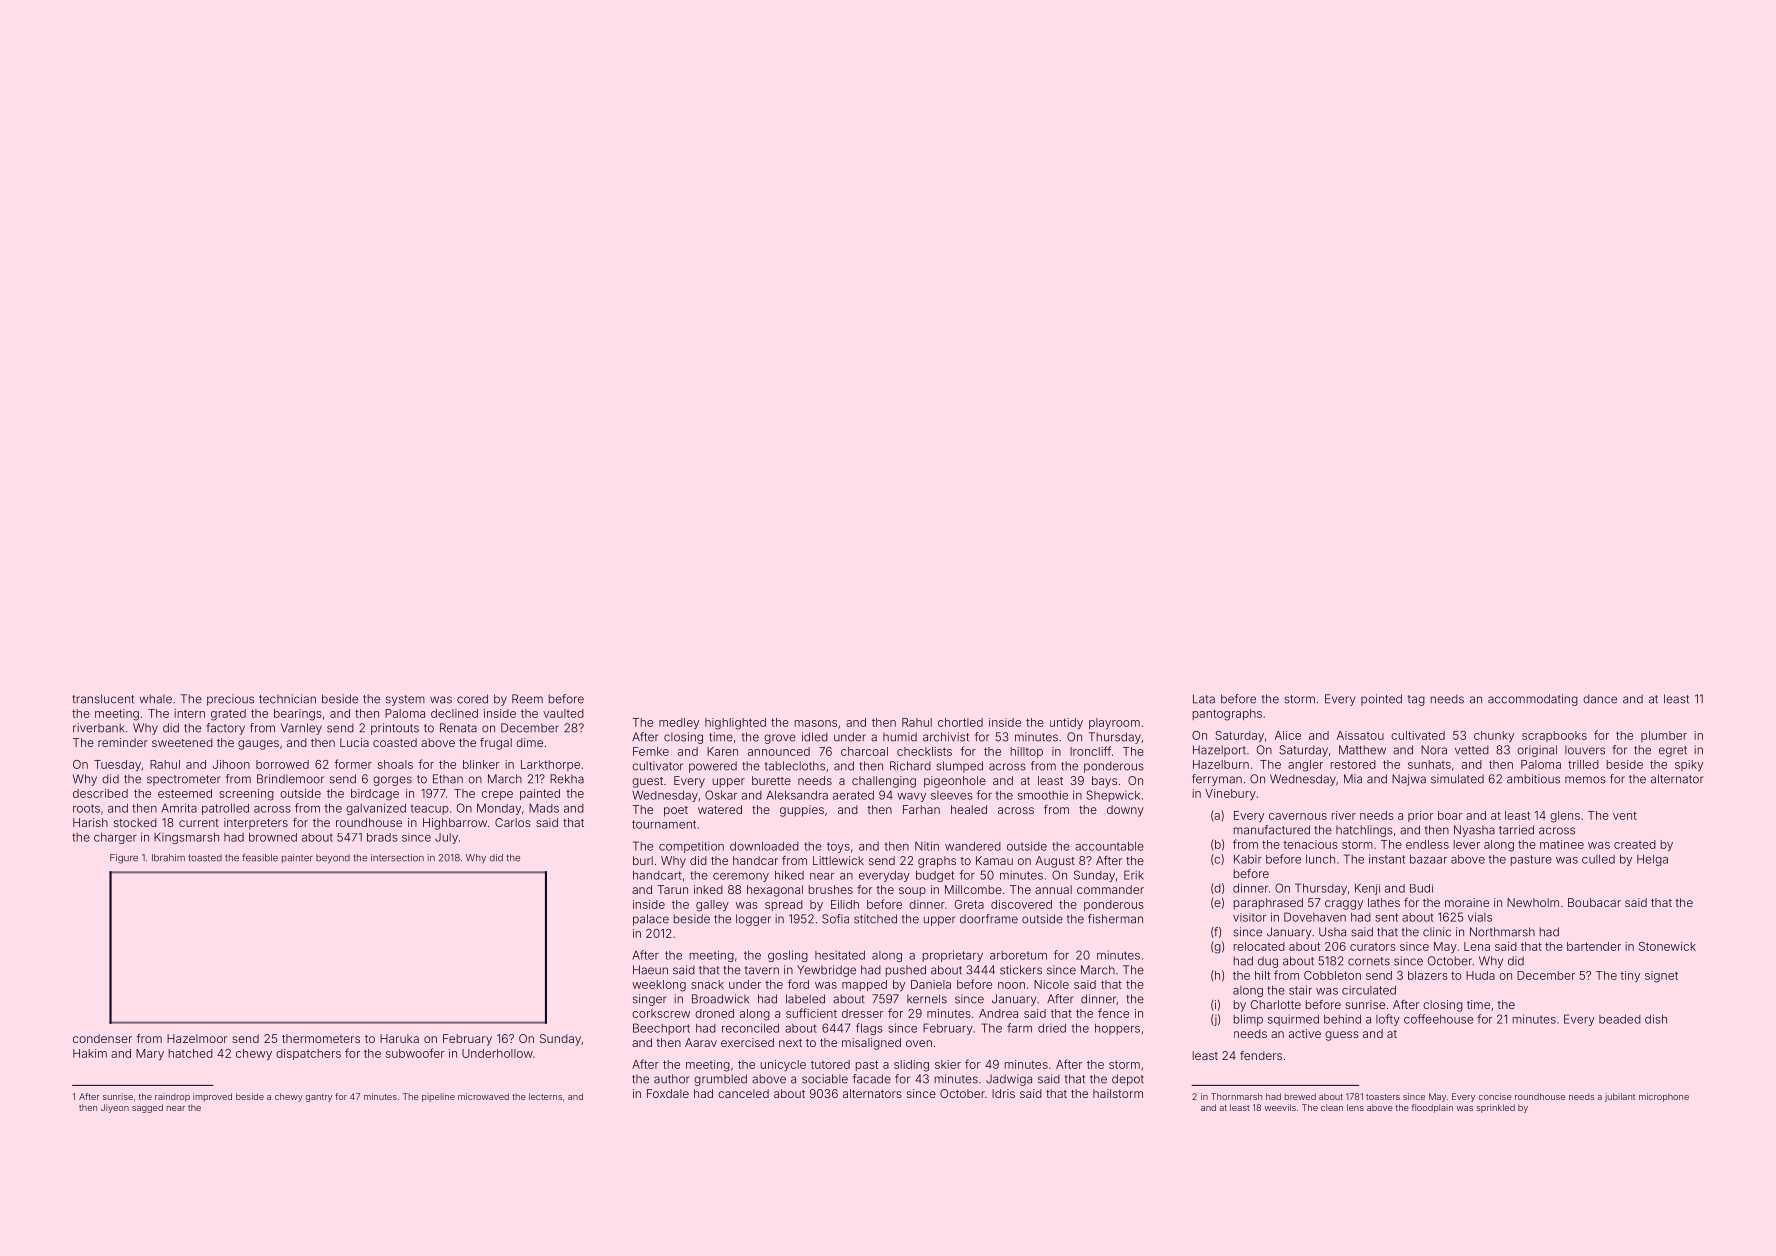  I want to click on pointed, so click(1381, 700).
